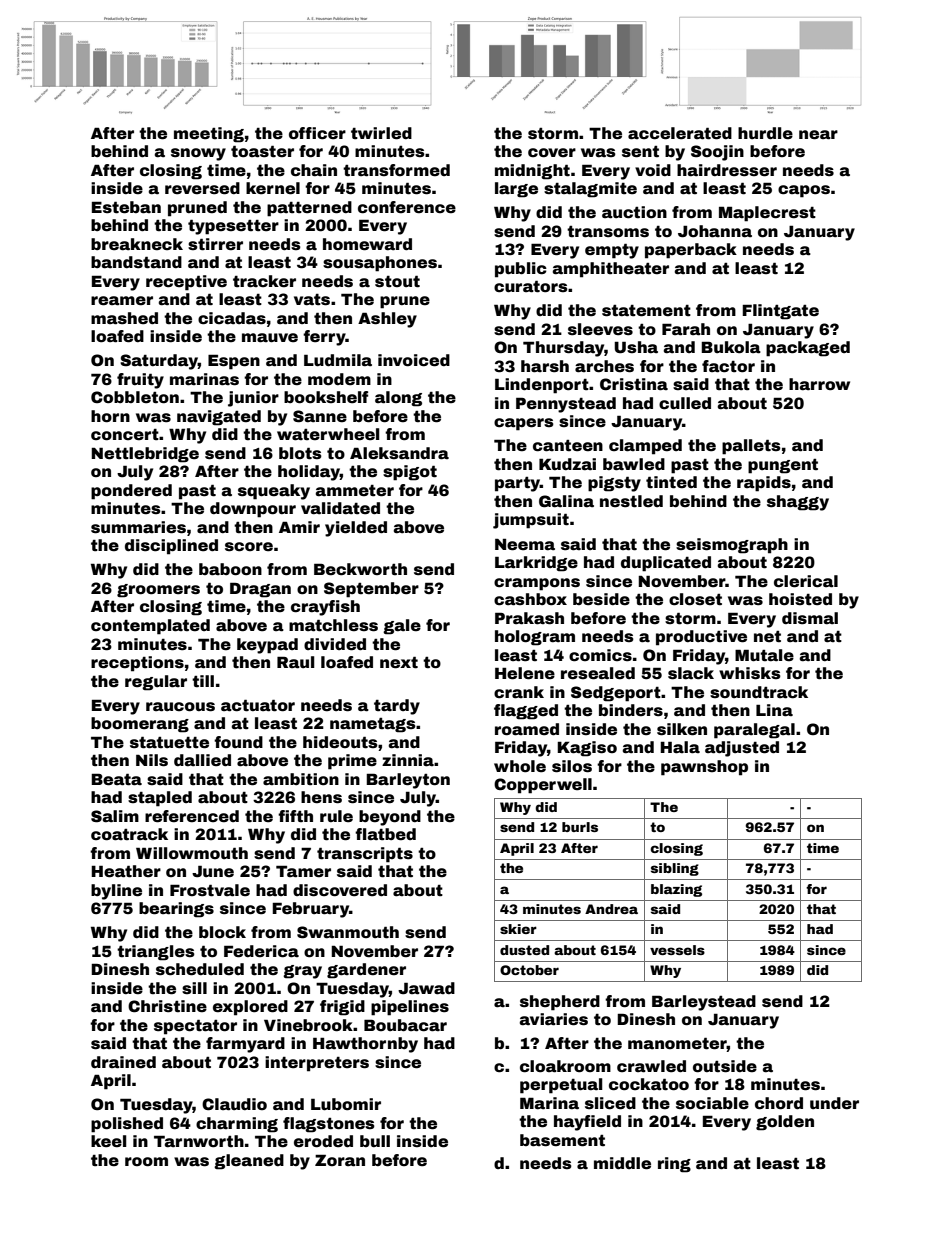 The height and width of the screenshot is (1233, 952). What do you see at coordinates (249, 1162) in the screenshot?
I see `gleaned` at bounding box center [249, 1162].
